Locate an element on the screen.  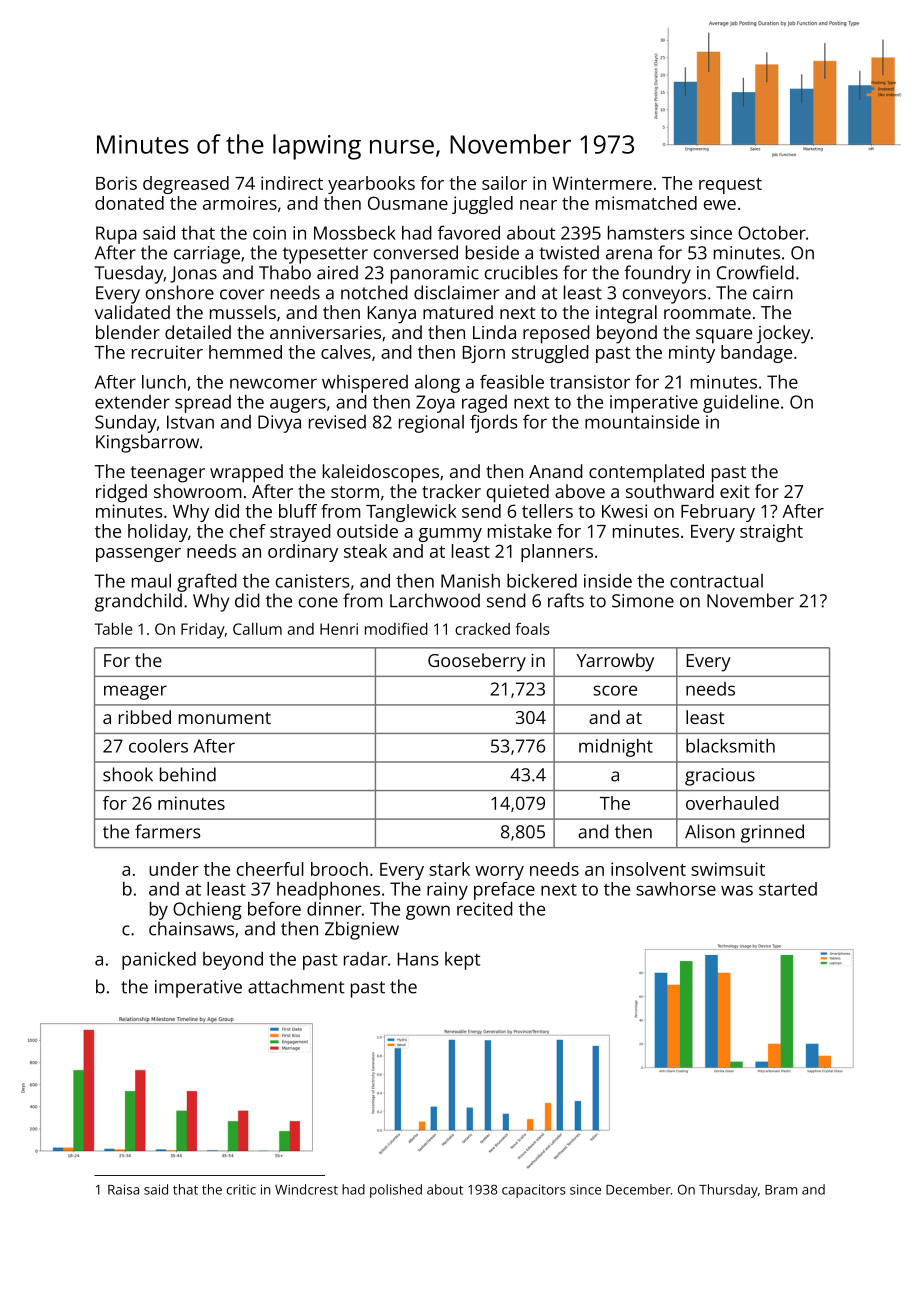
critic is located at coordinates (241, 1189).
